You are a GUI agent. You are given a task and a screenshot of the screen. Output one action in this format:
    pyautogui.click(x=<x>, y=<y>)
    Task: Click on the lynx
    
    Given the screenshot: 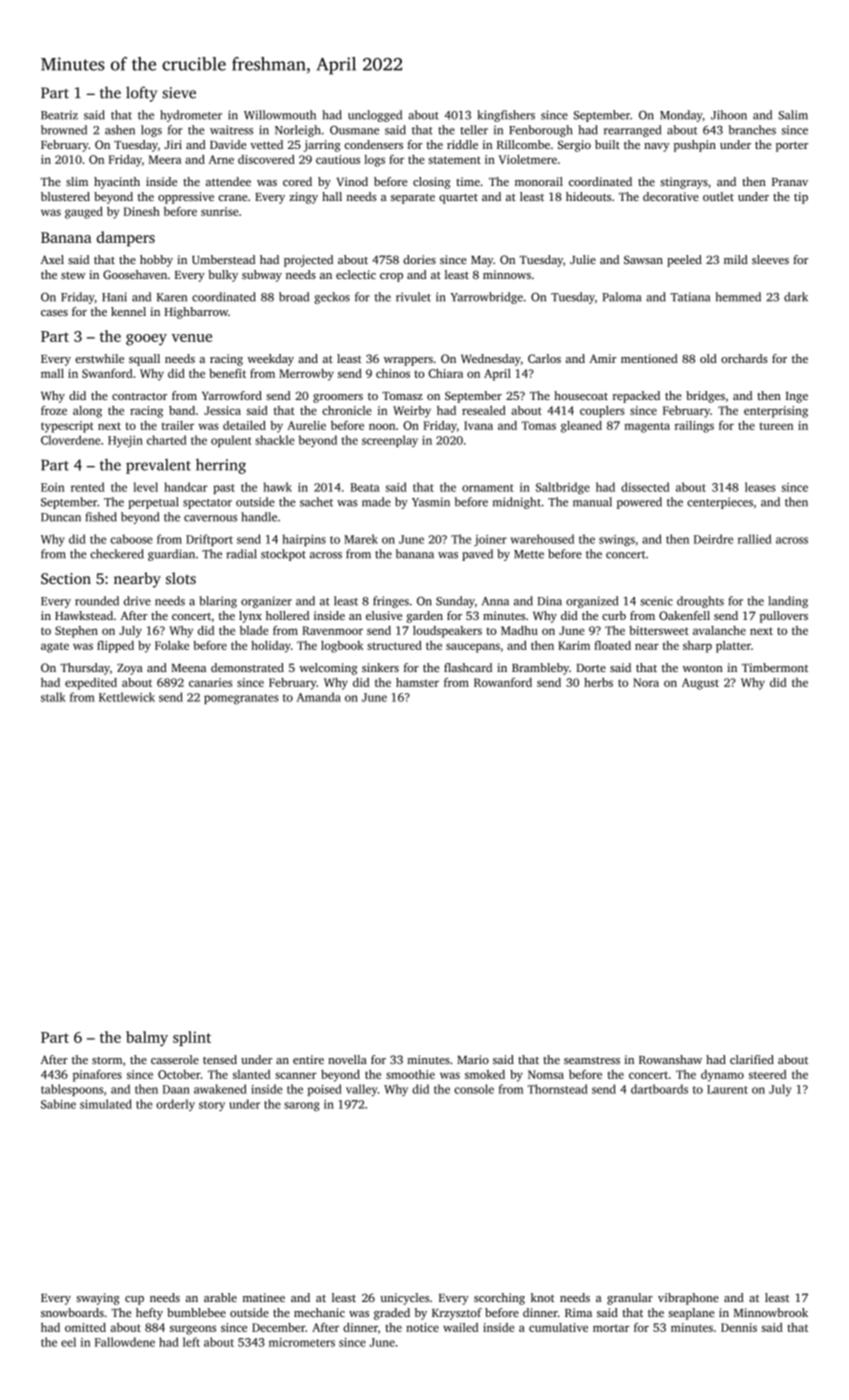 What is the action you would take?
    pyautogui.click(x=250, y=617)
